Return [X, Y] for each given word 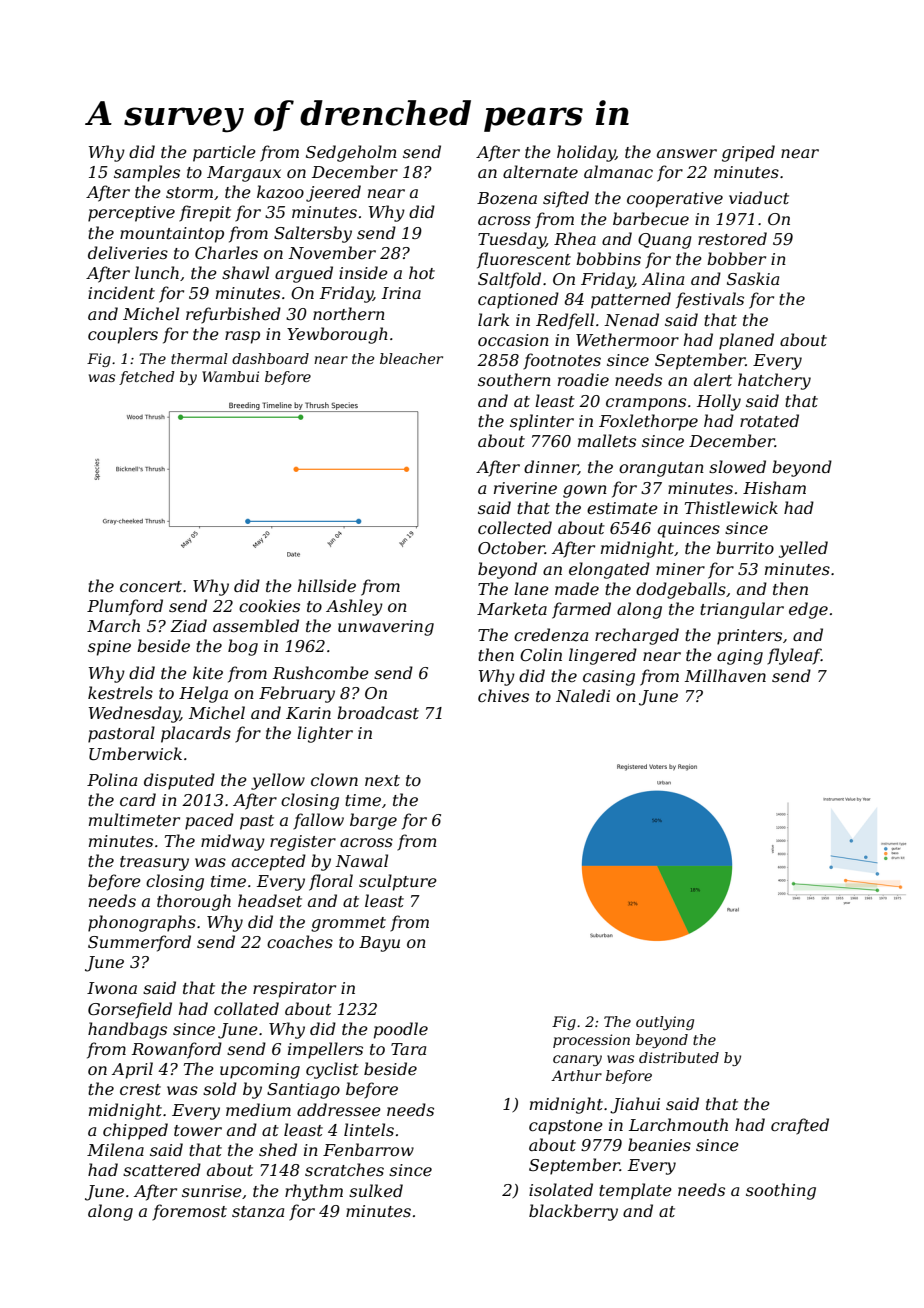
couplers [123, 335]
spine [109, 648]
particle [224, 153]
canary [577, 1060]
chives [503, 695]
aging [740, 657]
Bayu [379, 944]
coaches [300, 941]
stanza [258, 1212]
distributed [679, 1057]
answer [687, 153]
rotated [769, 420]
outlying [665, 1023]
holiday [586, 153]
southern [514, 379]
